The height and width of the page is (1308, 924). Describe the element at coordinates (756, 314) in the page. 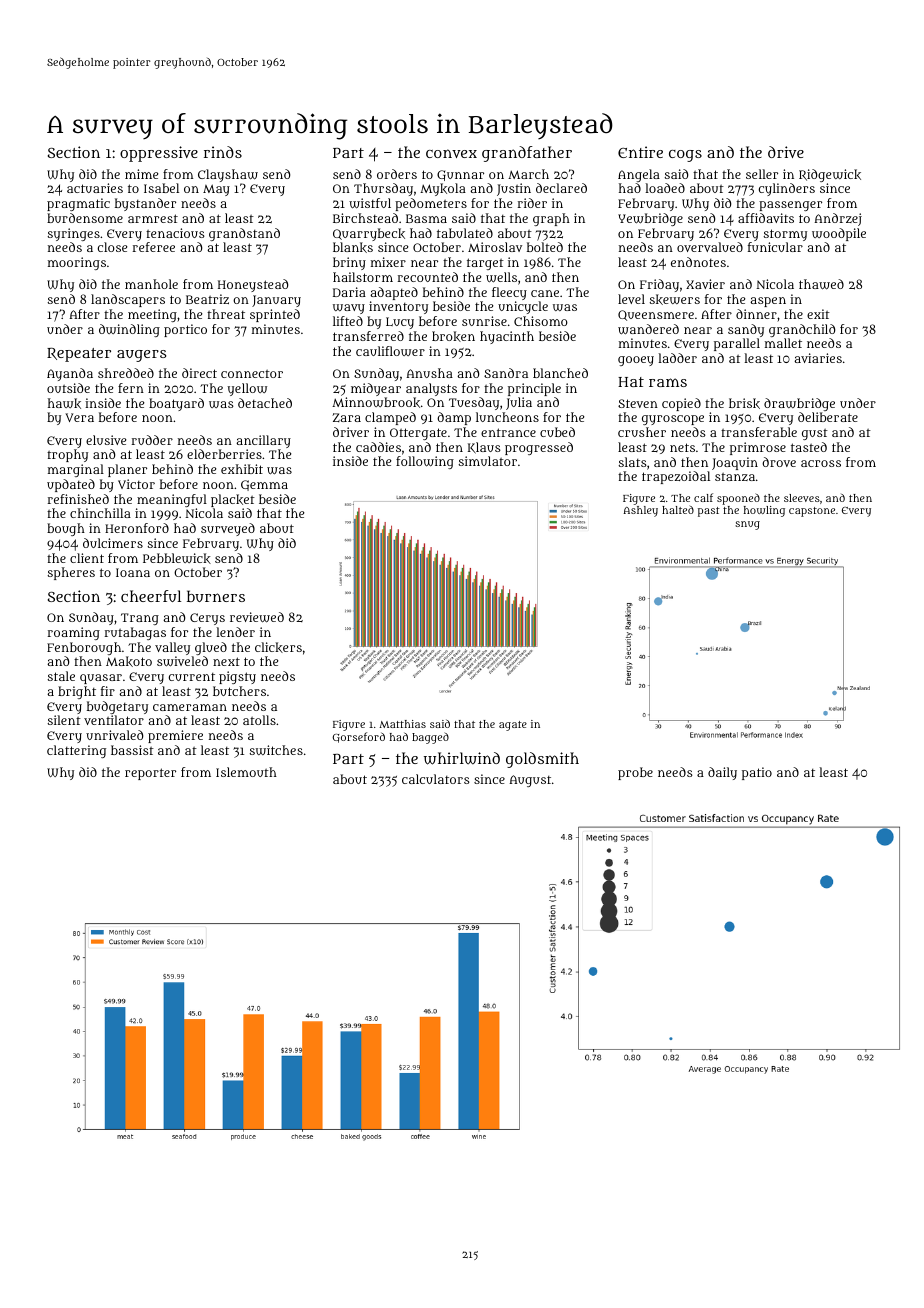

I see `dinner` at that location.
